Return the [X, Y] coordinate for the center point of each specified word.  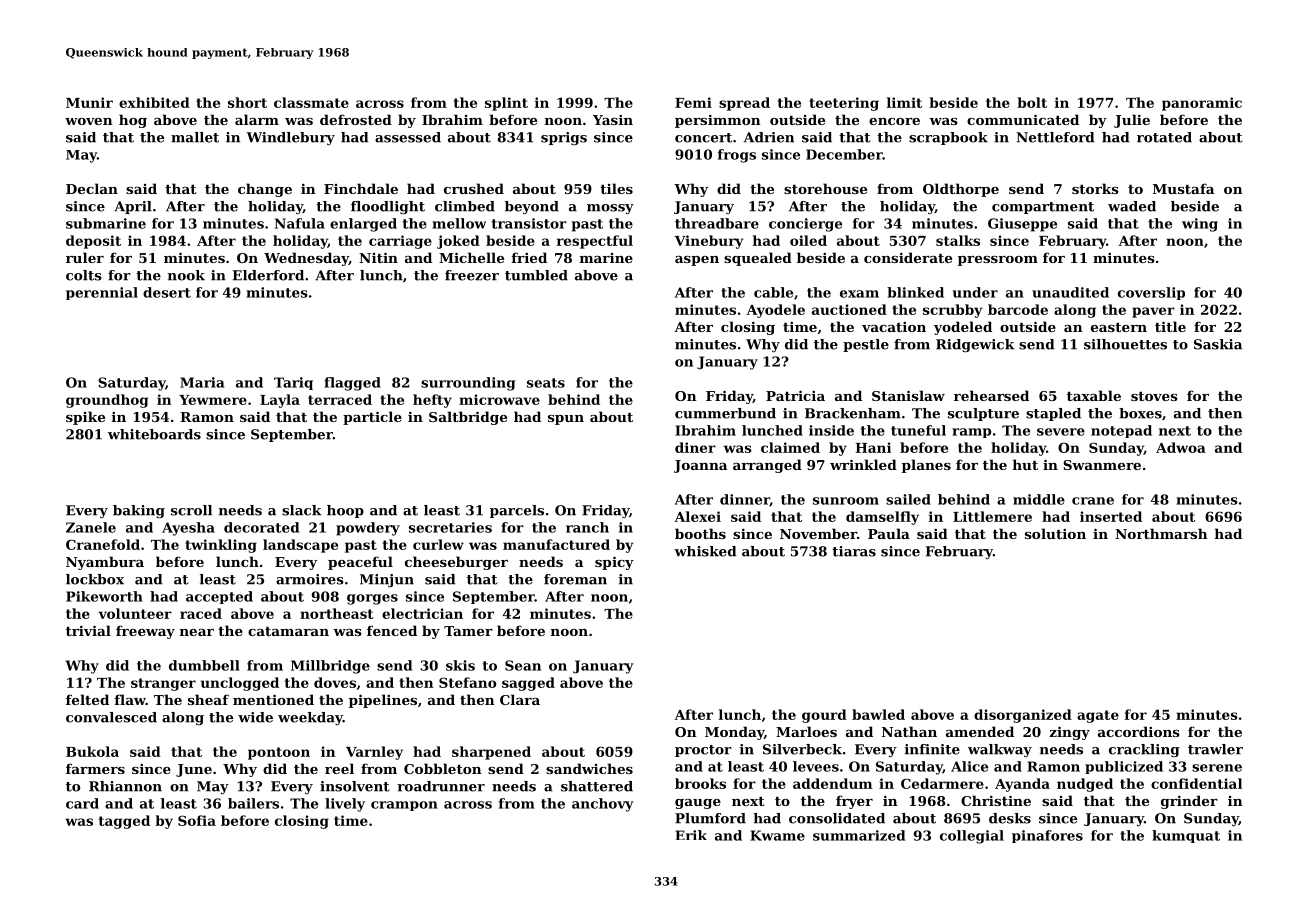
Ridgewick [975, 345]
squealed [758, 259]
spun [566, 420]
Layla [280, 401]
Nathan [909, 731]
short [247, 102]
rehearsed [991, 395]
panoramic [1202, 104]
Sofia [197, 820]
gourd [824, 716]
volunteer [135, 613]
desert [167, 292]
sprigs [564, 138]
